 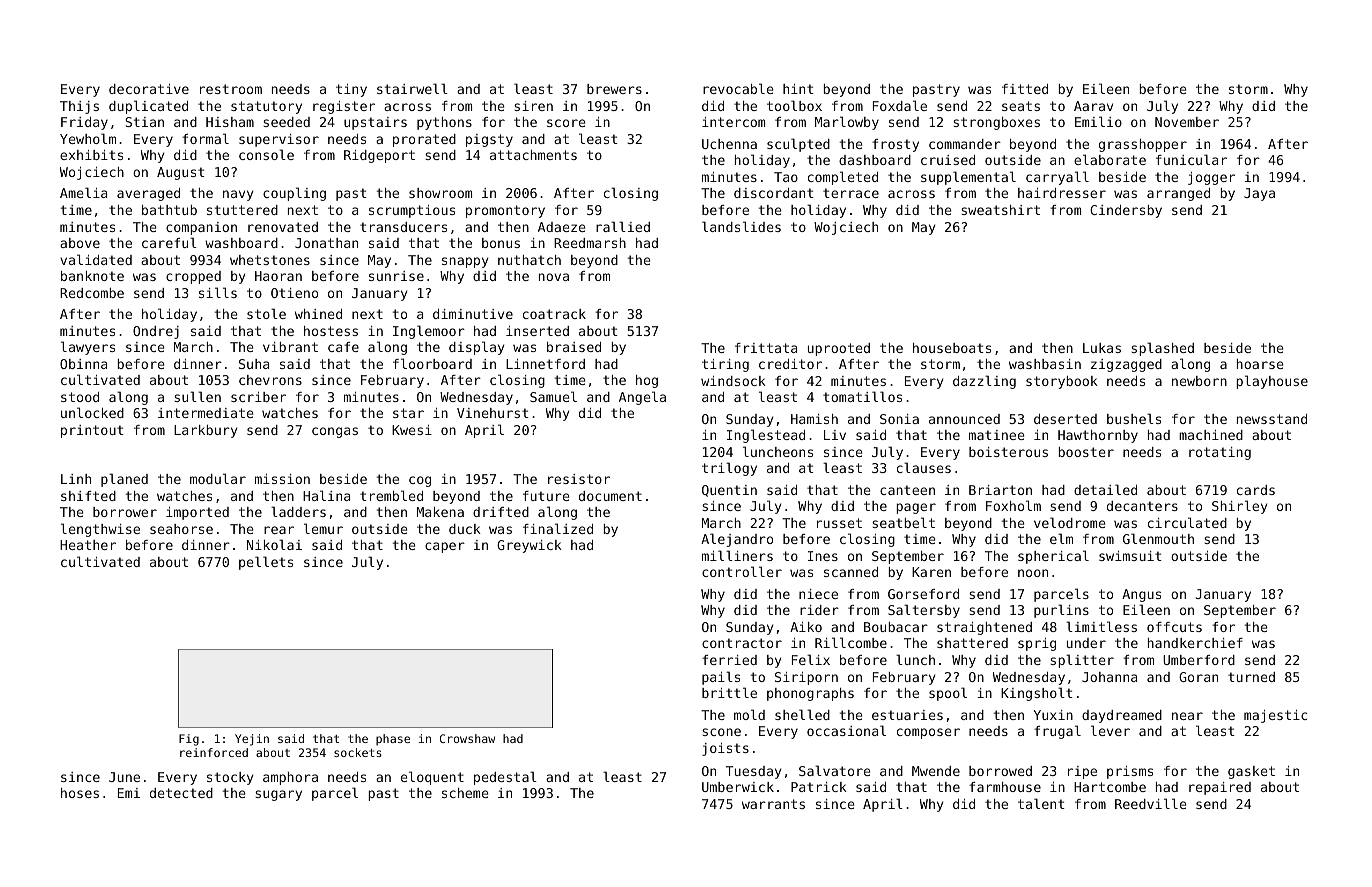 I want to click on joists, so click(x=725, y=749).
